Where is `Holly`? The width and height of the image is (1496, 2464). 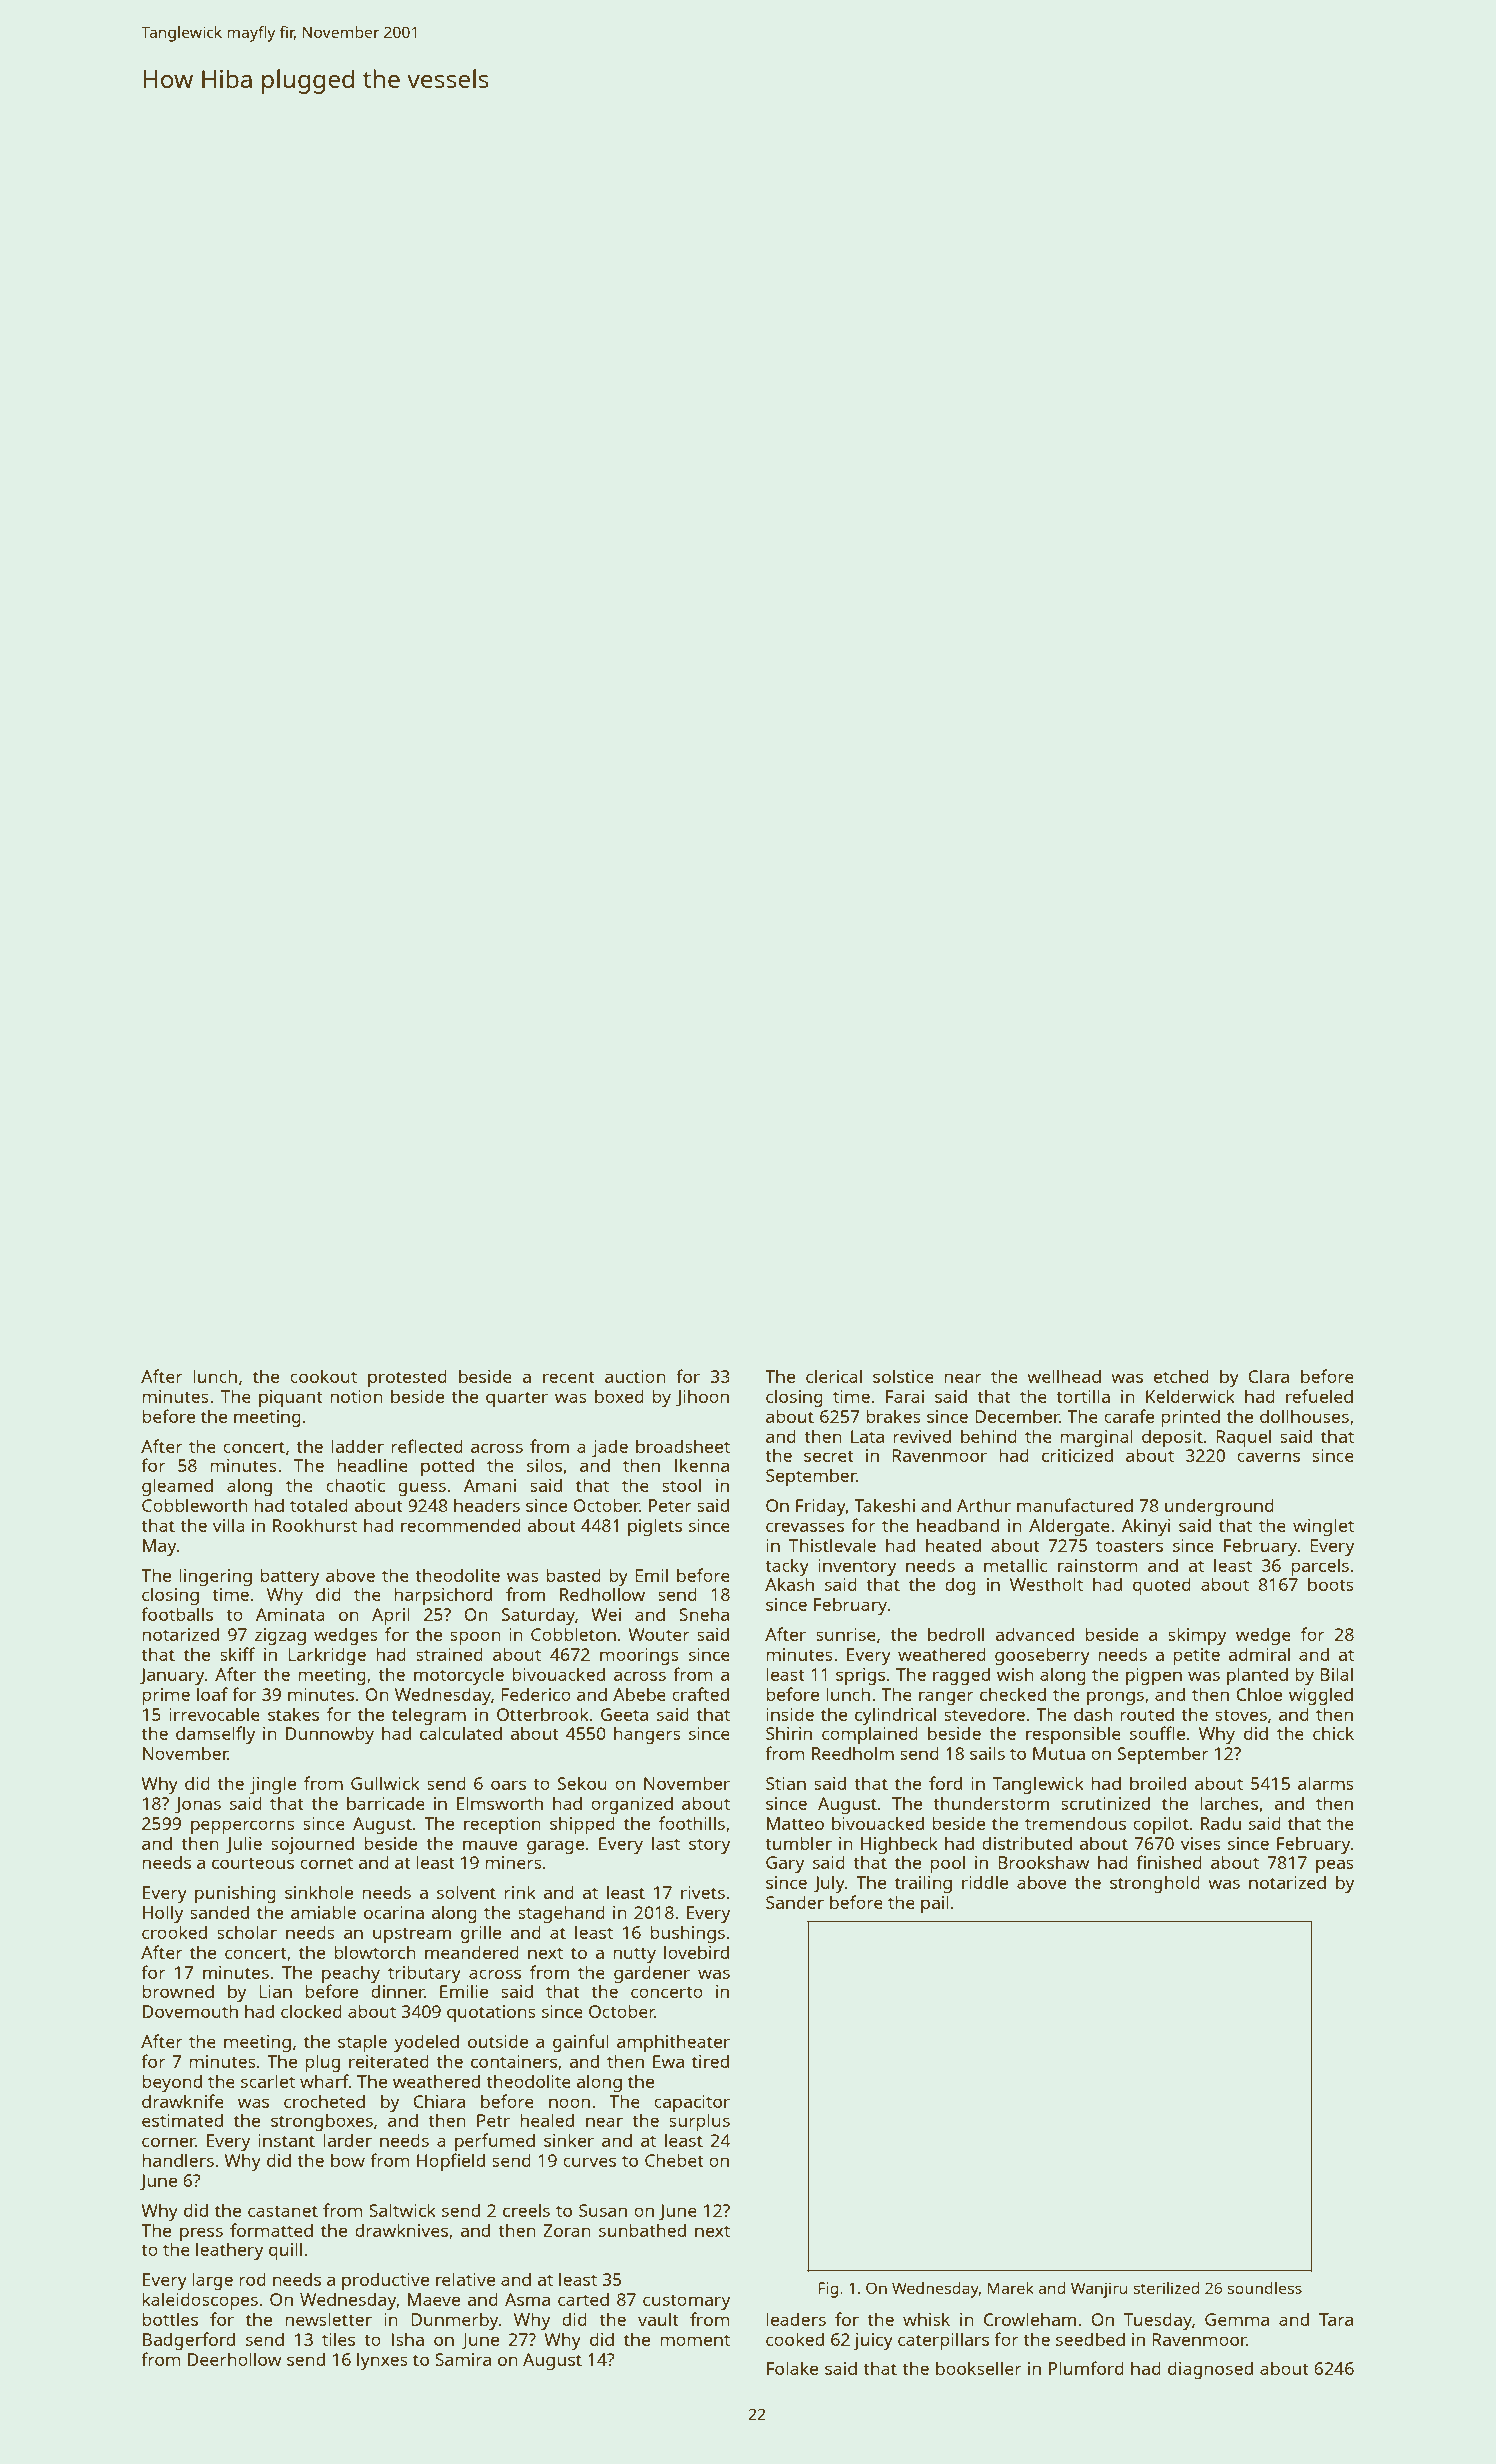 Holly is located at coordinates (163, 1914).
